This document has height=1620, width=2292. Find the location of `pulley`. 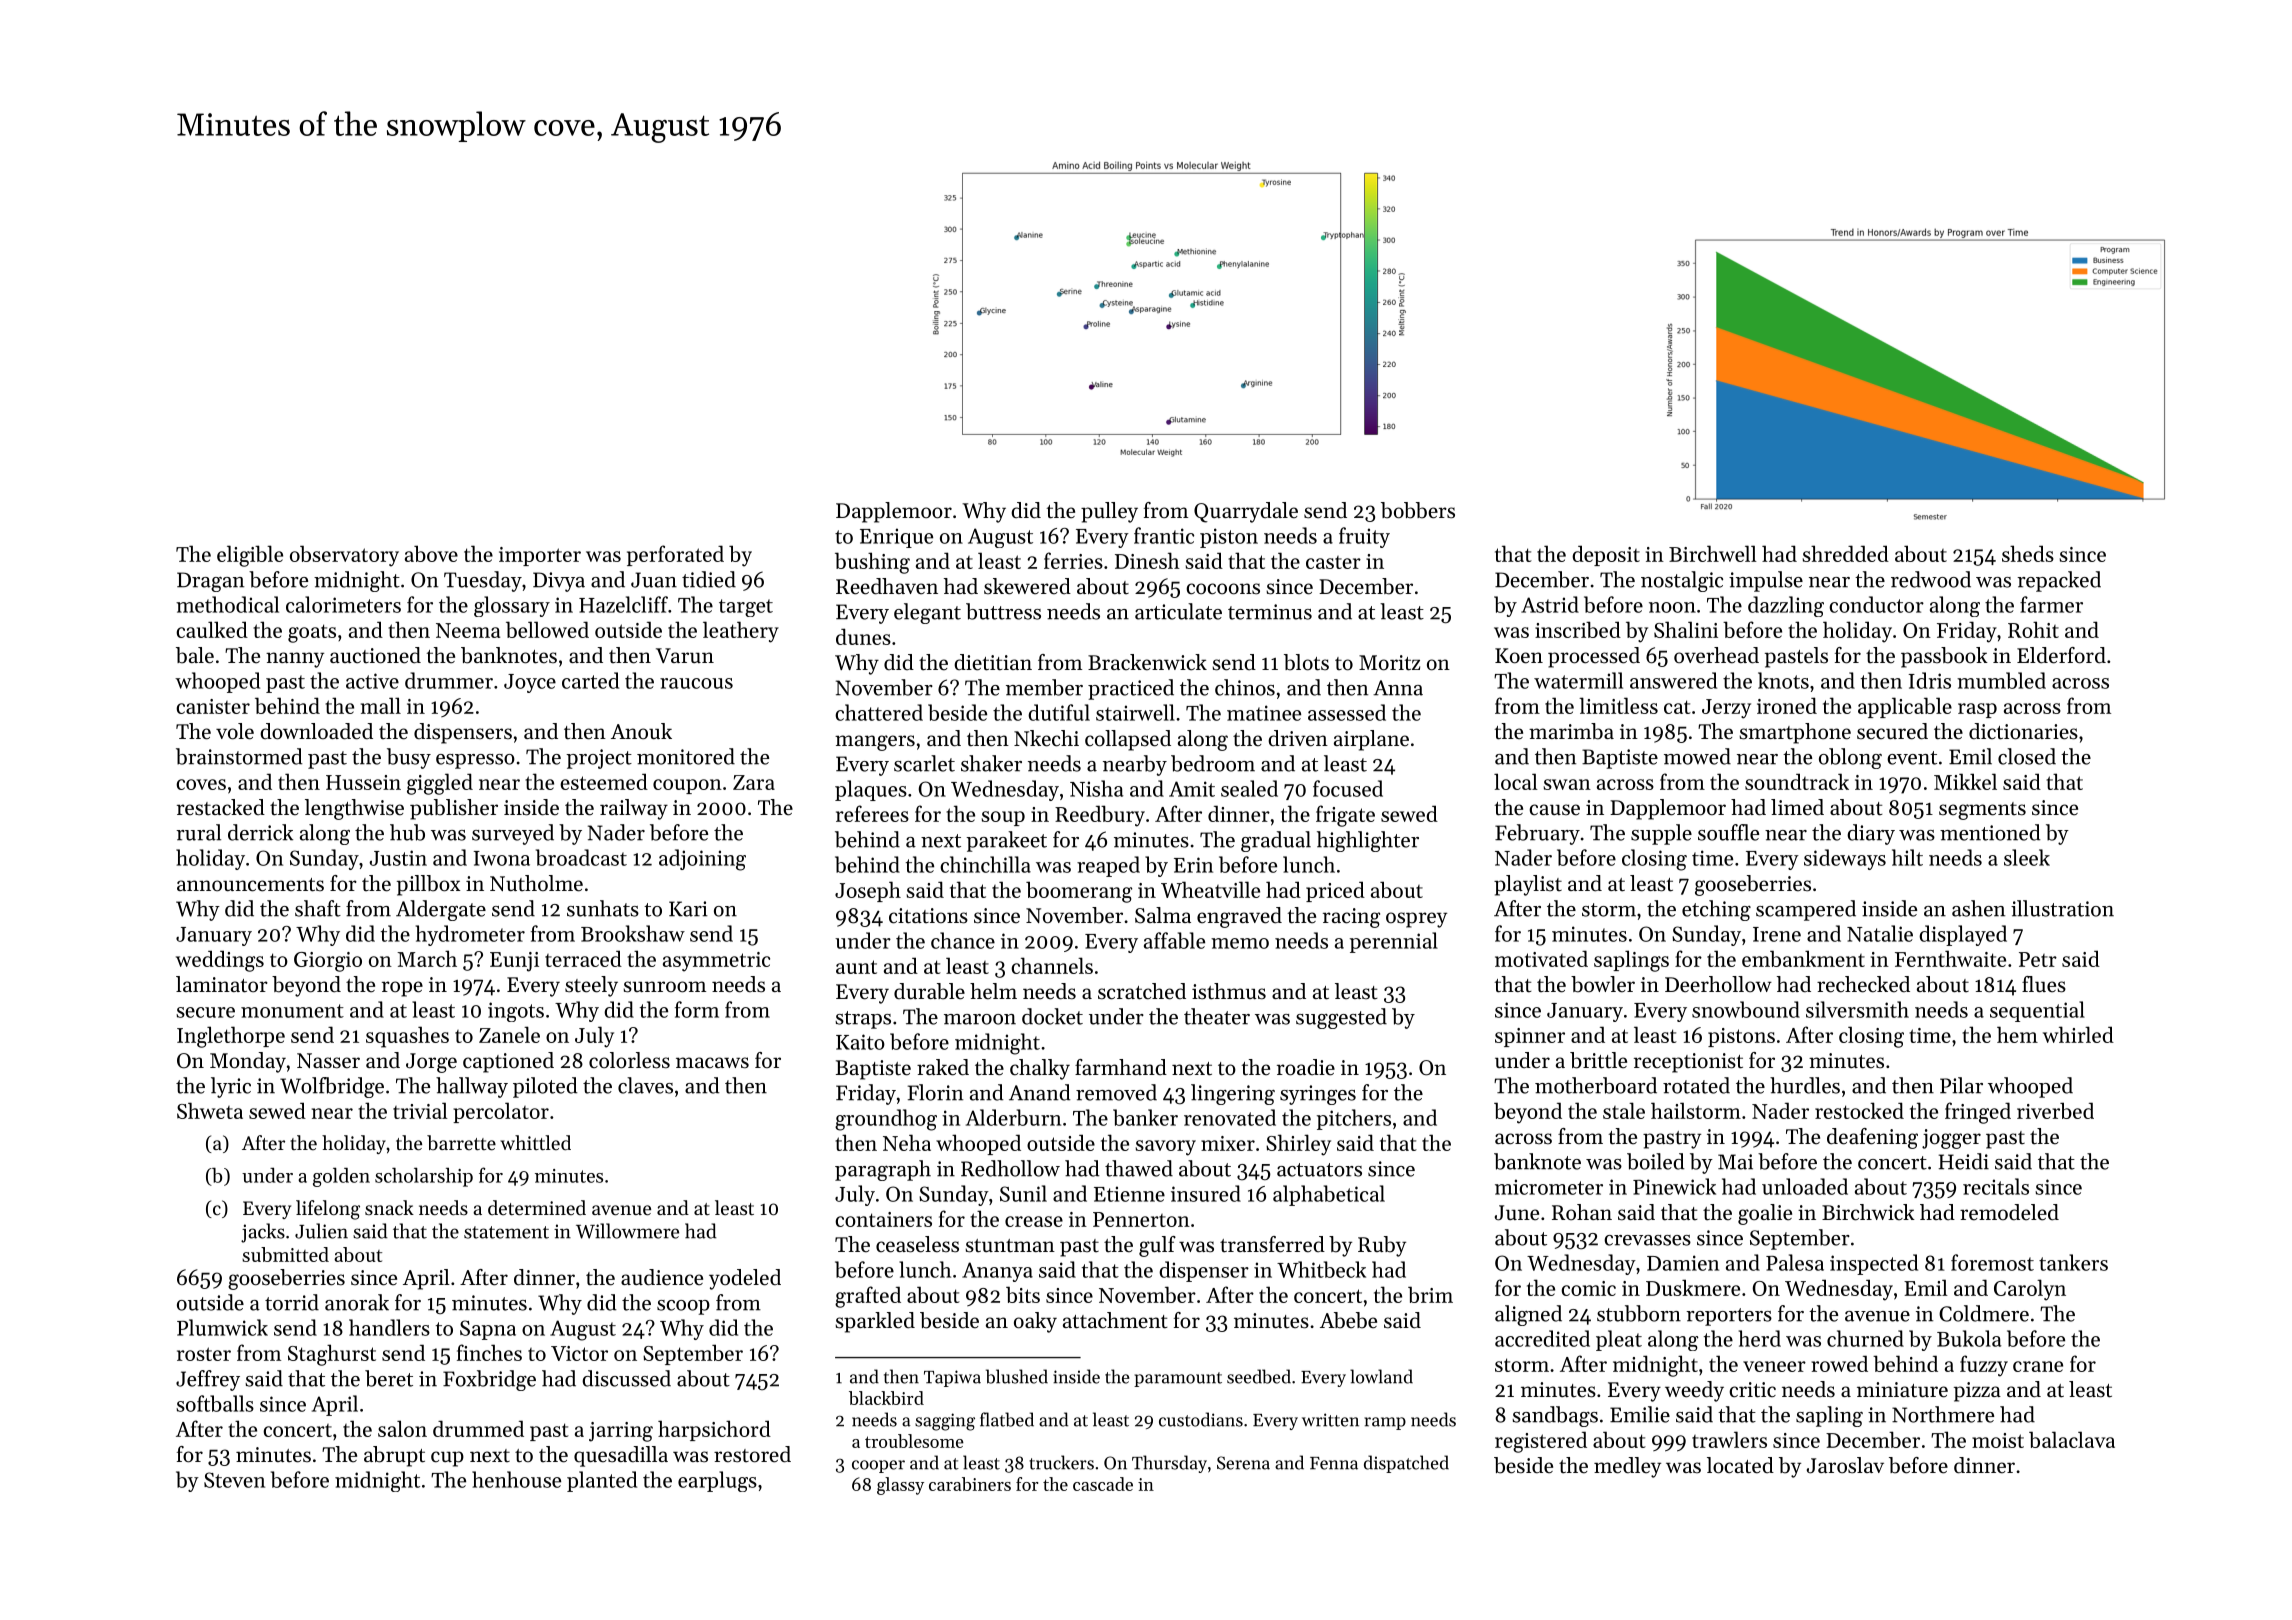

pulley is located at coordinates (1109, 512).
